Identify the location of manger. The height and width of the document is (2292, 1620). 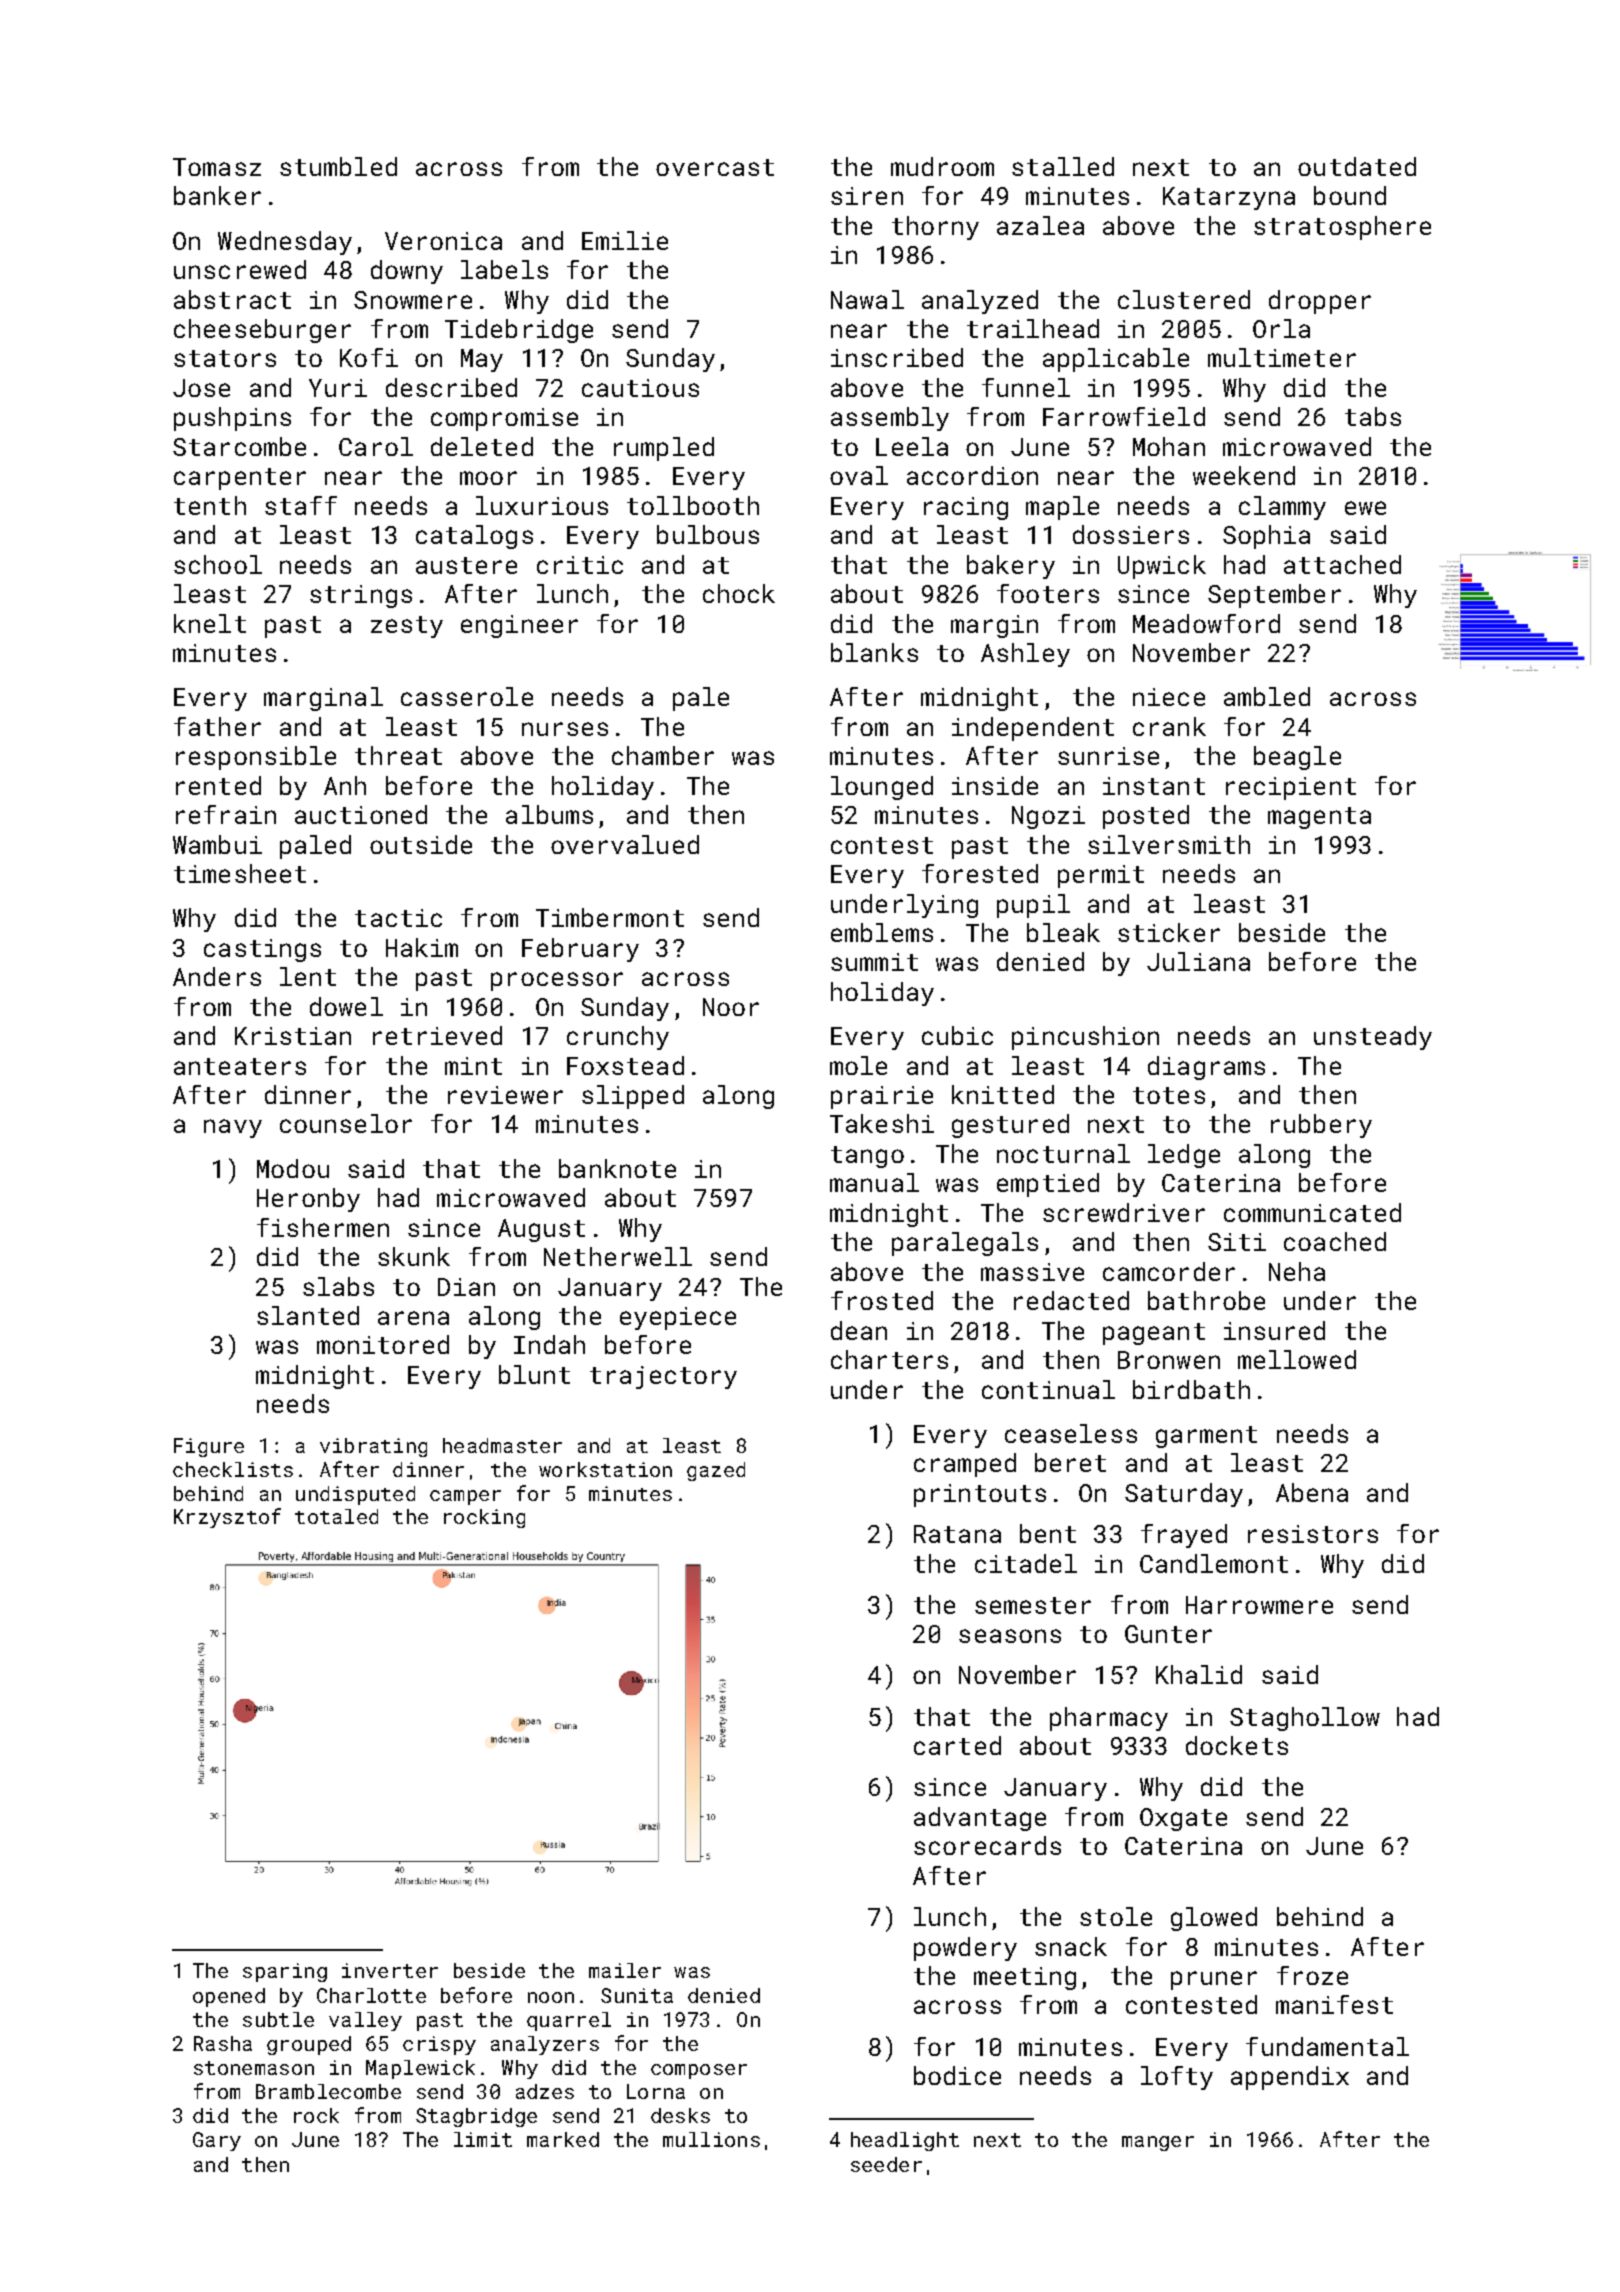
(1158, 2143).
